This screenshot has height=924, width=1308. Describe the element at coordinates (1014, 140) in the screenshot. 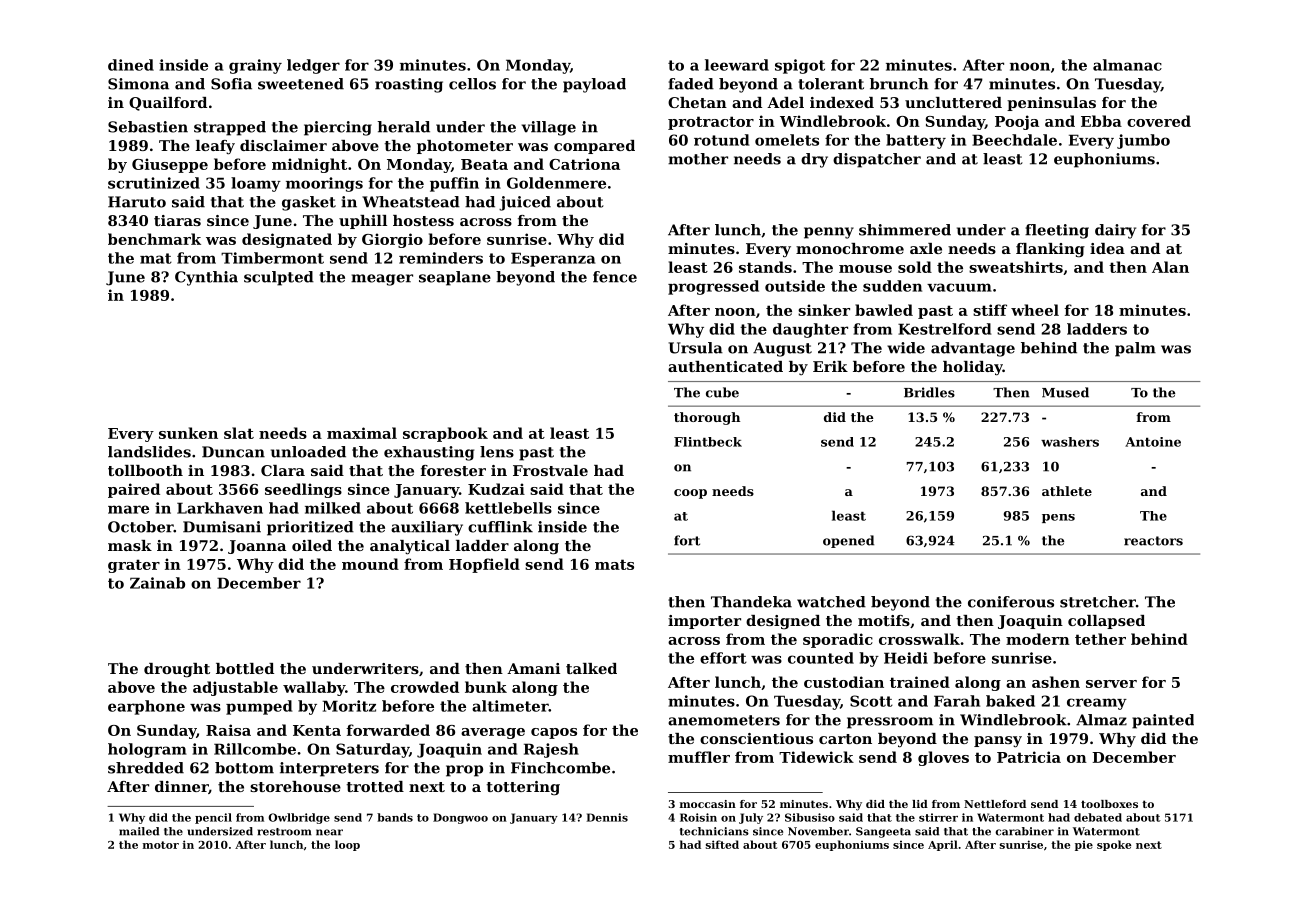

I see `Beechdale` at that location.
